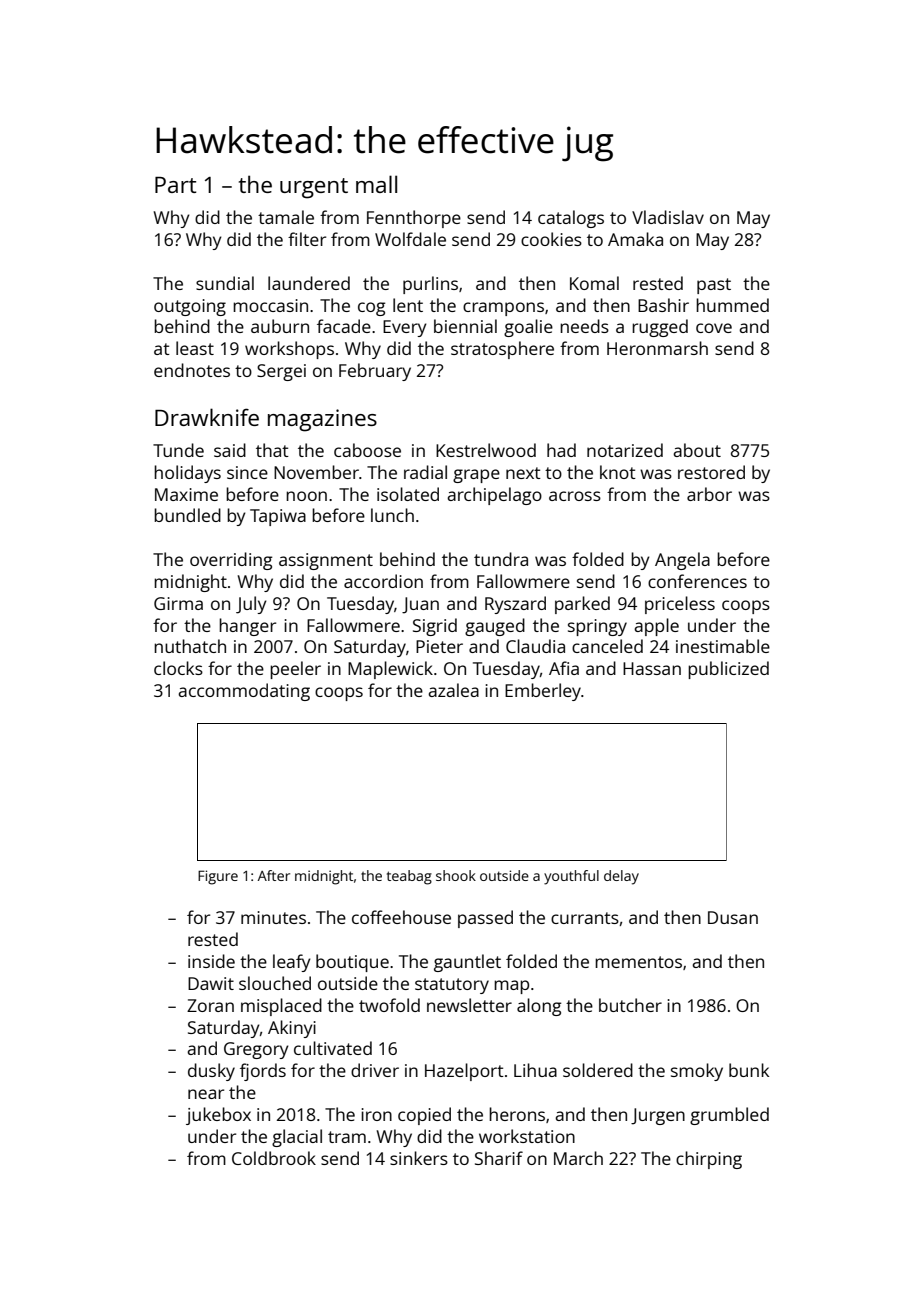 Image resolution: width=924 pixels, height=1311 pixels. I want to click on Vladislav, so click(668, 217).
